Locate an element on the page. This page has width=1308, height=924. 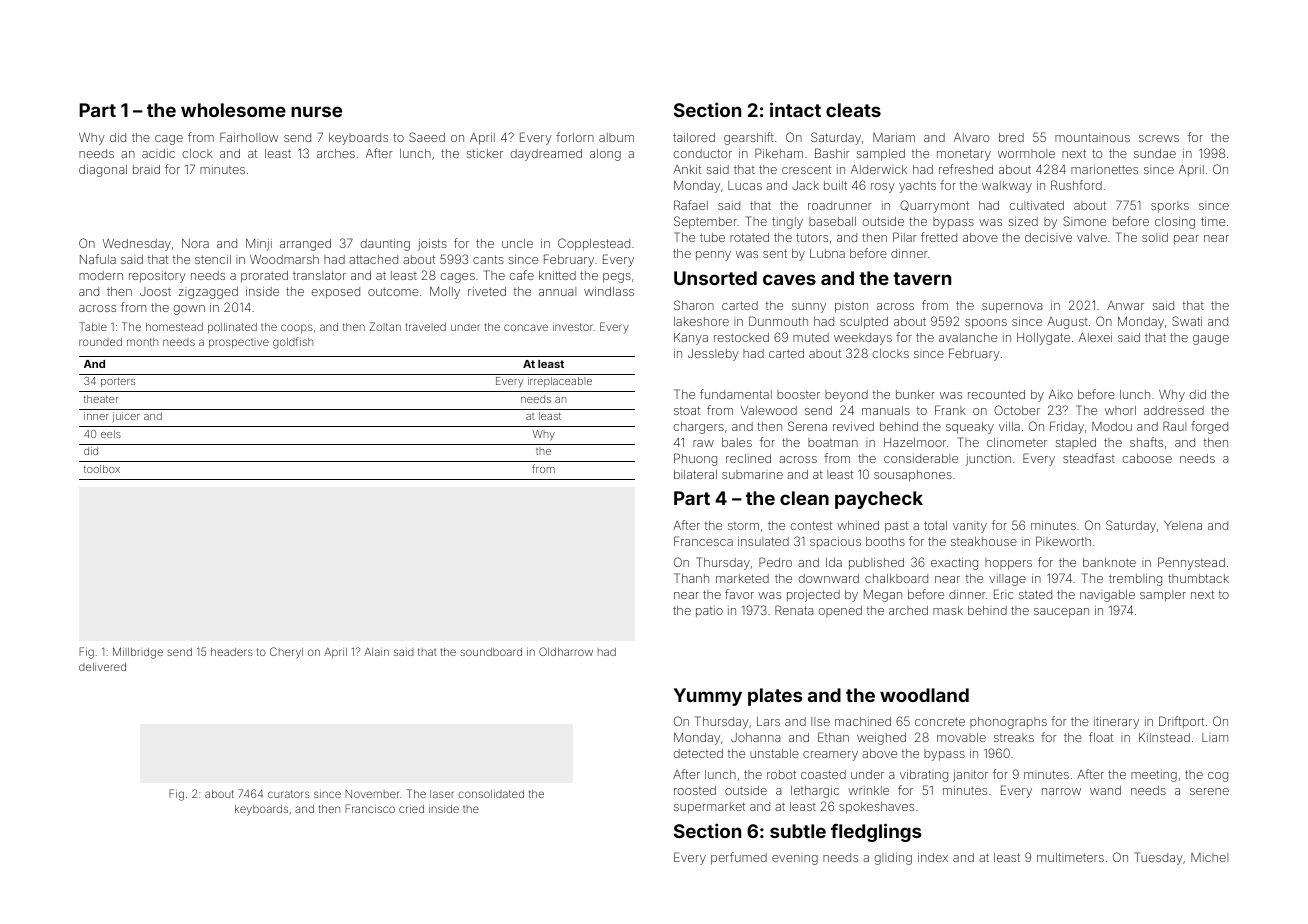
Rafael is located at coordinates (691, 205).
